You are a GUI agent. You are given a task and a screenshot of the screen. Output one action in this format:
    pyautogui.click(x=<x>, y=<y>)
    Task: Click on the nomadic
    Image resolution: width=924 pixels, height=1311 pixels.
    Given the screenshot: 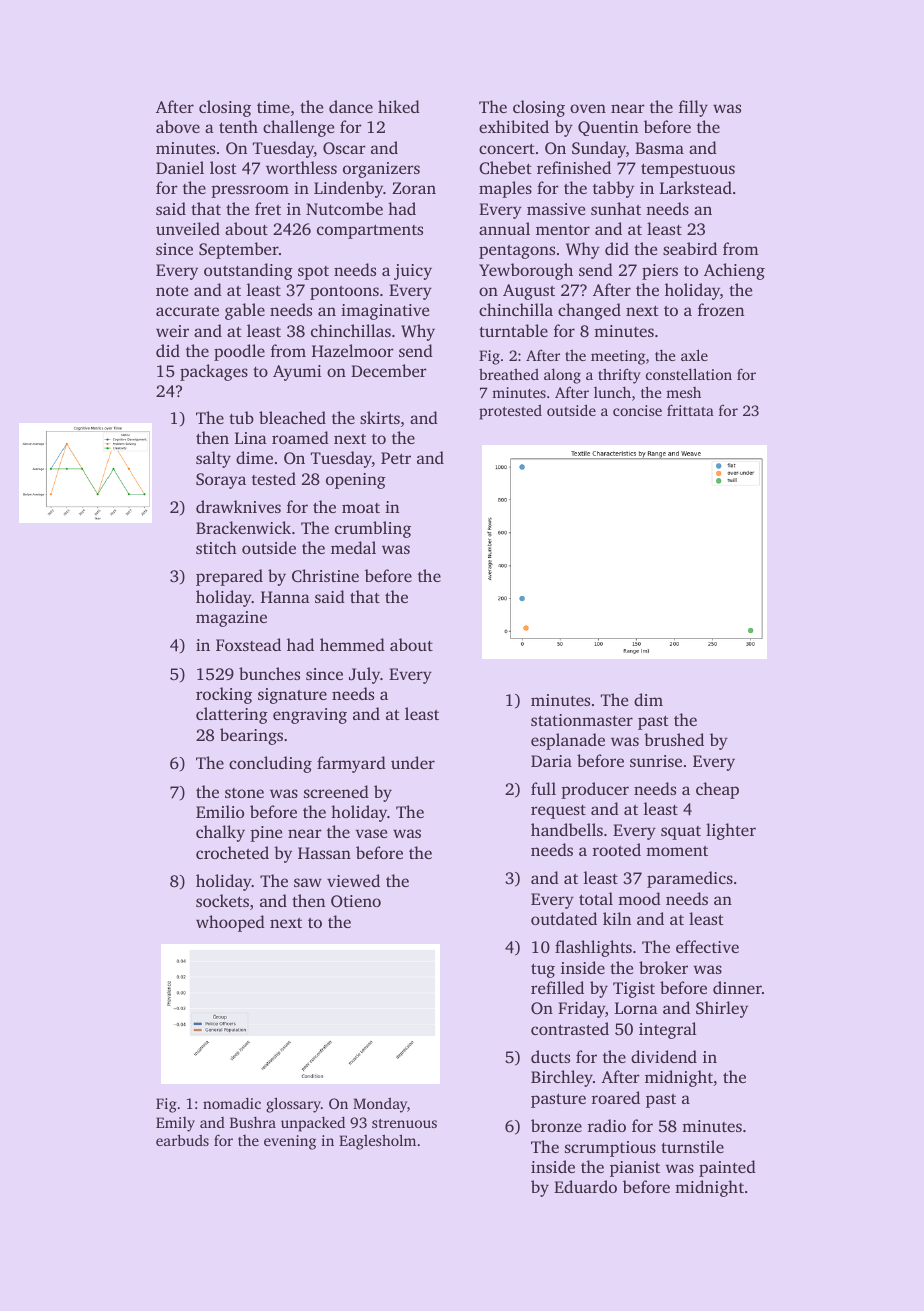 What is the action you would take?
    pyautogui.click(x=232, y=1103)
